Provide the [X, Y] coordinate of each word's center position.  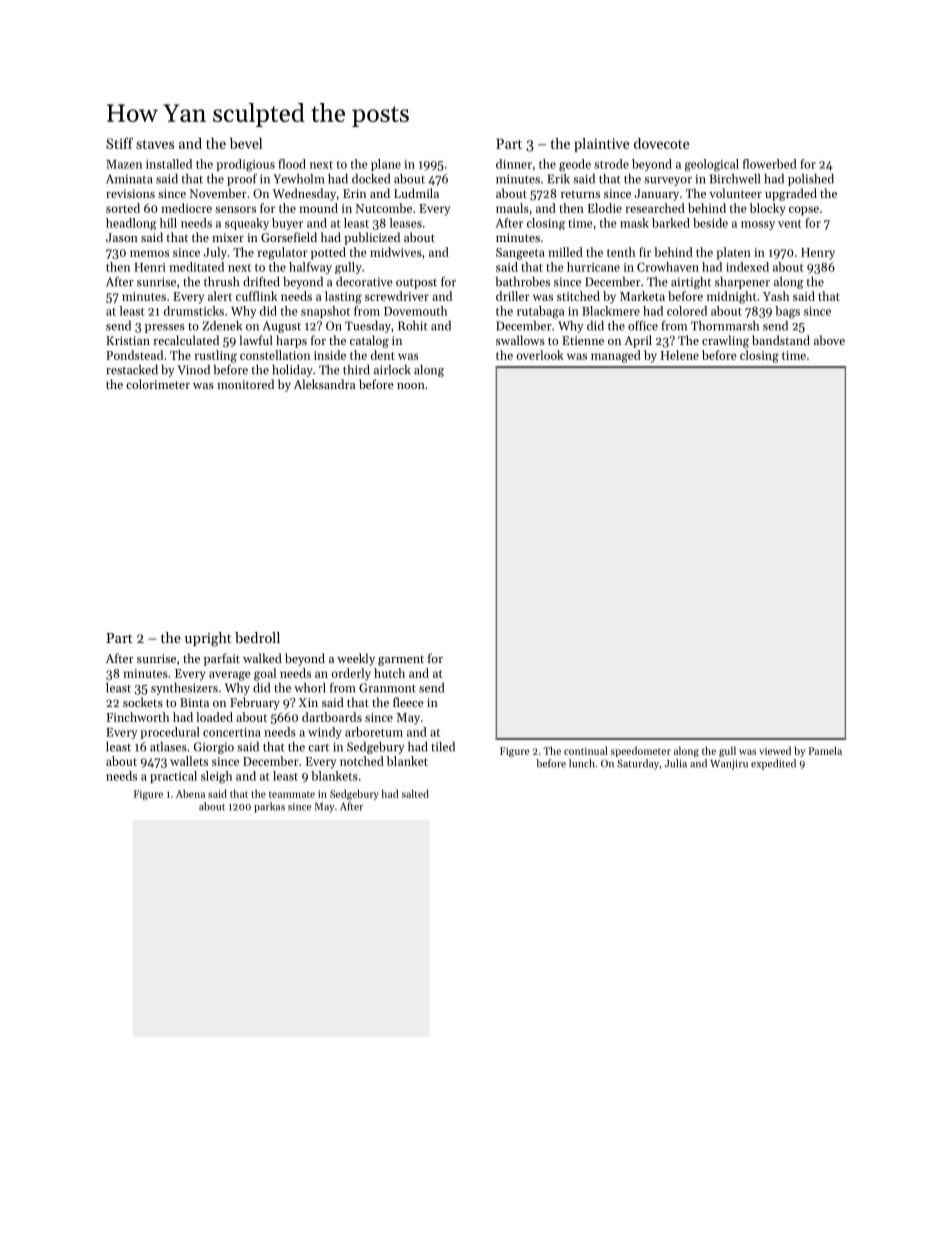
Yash [776, 296]
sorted [123, 208]
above [829, 340]
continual [586, 750]
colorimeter [158, 384]
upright [208, 639]
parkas [269, 807]
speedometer [641, 751]
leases [406, 223]
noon [411, 386]
